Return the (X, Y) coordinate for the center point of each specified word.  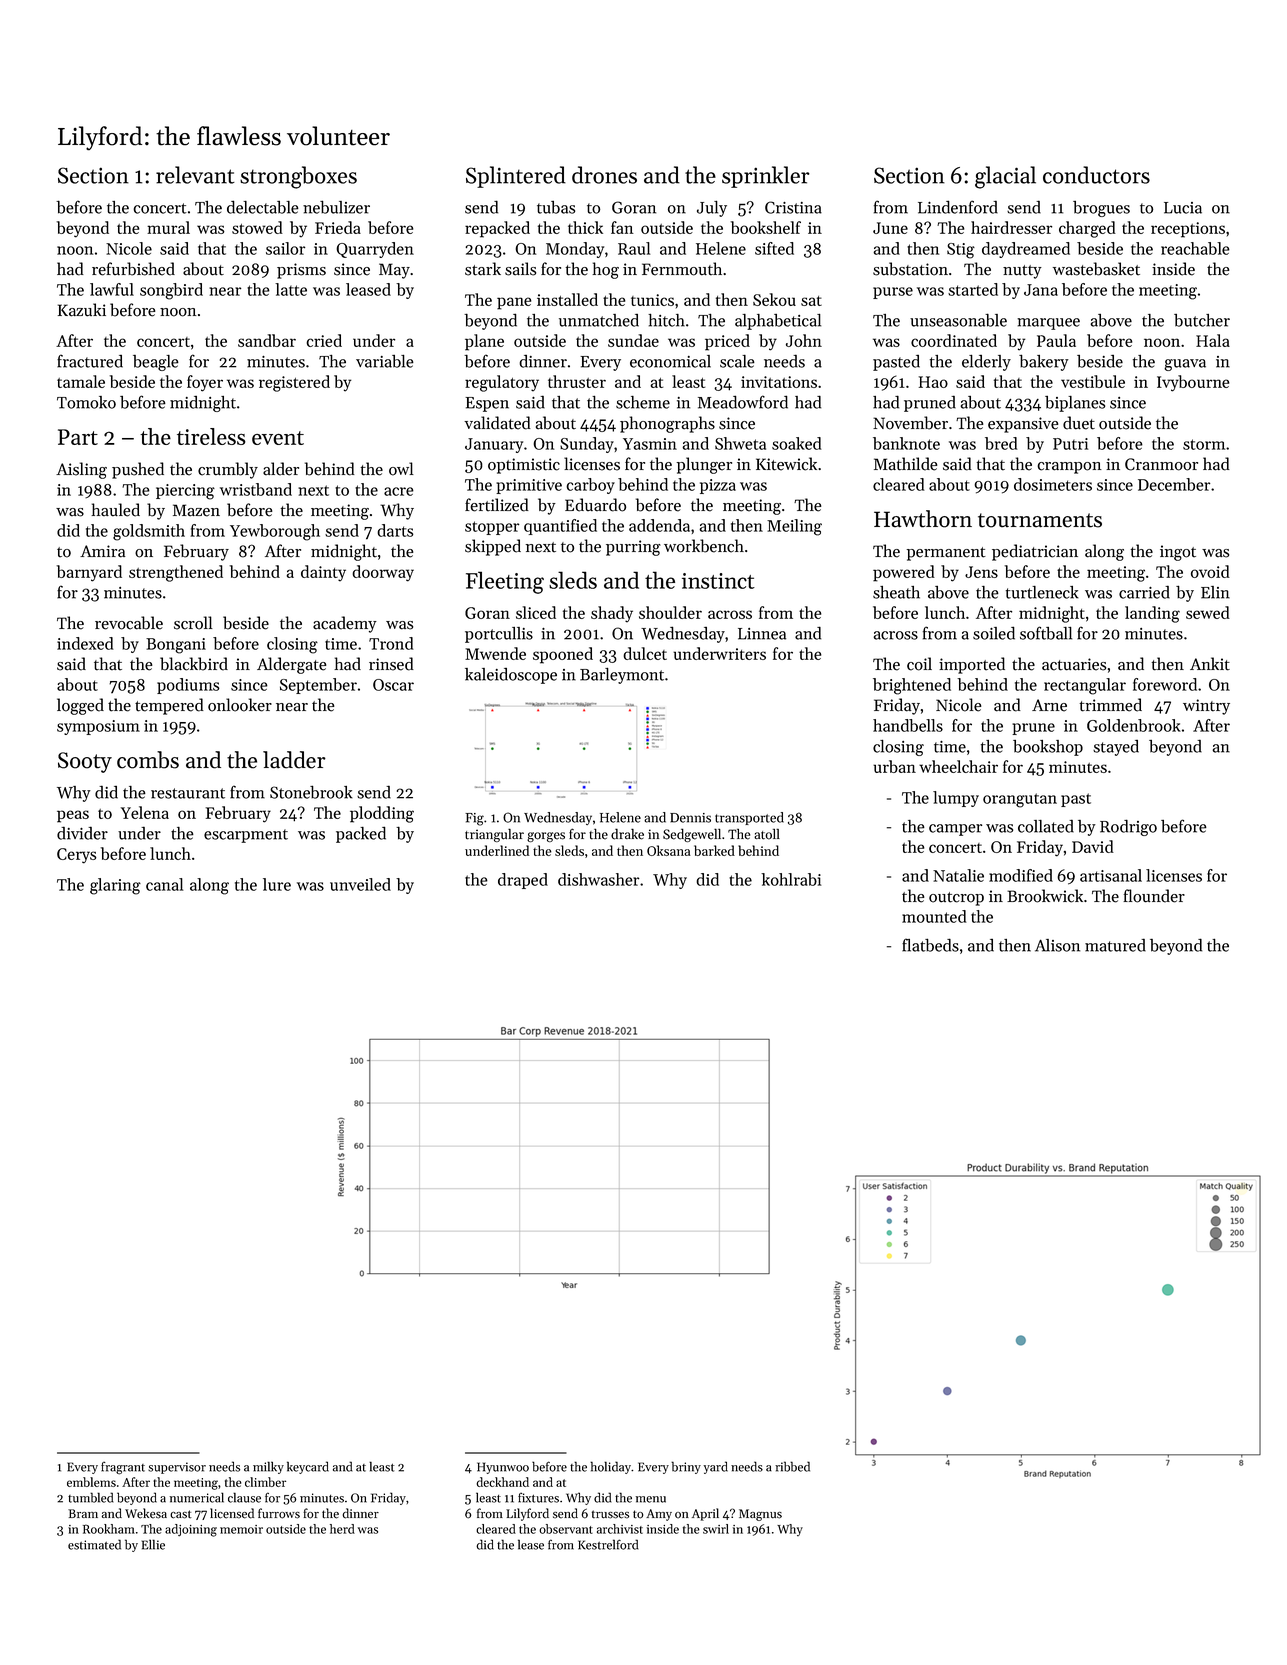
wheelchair (958, 766)
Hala (1213, 340)
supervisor (177, 1468)
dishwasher (598, 879)
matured (1115, 945)
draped (523, 881)
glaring (115, 886)
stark (483, 269)
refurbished (133, 269)
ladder (294, 760)
